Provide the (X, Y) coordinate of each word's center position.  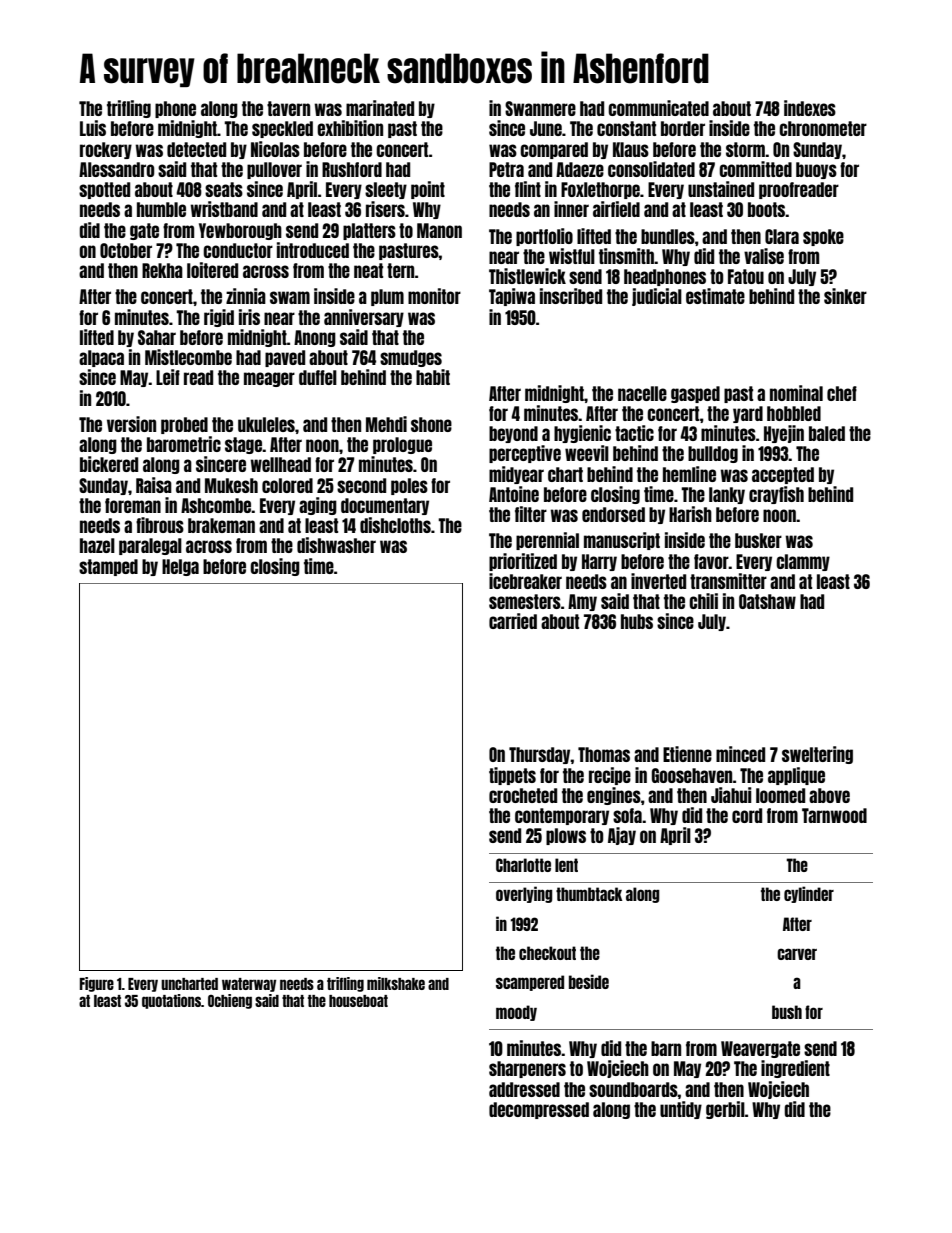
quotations (171, 1001)
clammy (803, 562)
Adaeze (580, 169)
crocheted (523, 795)
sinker (845, 296)
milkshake (396, 983)
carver (797, 954)
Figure (97, 984)
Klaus (631, 149)
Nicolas (275, 149)
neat (368, 270)
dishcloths (395, 525)
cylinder (809, 894)
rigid (219, 318)
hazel (97, 545)
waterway (249, 985)
